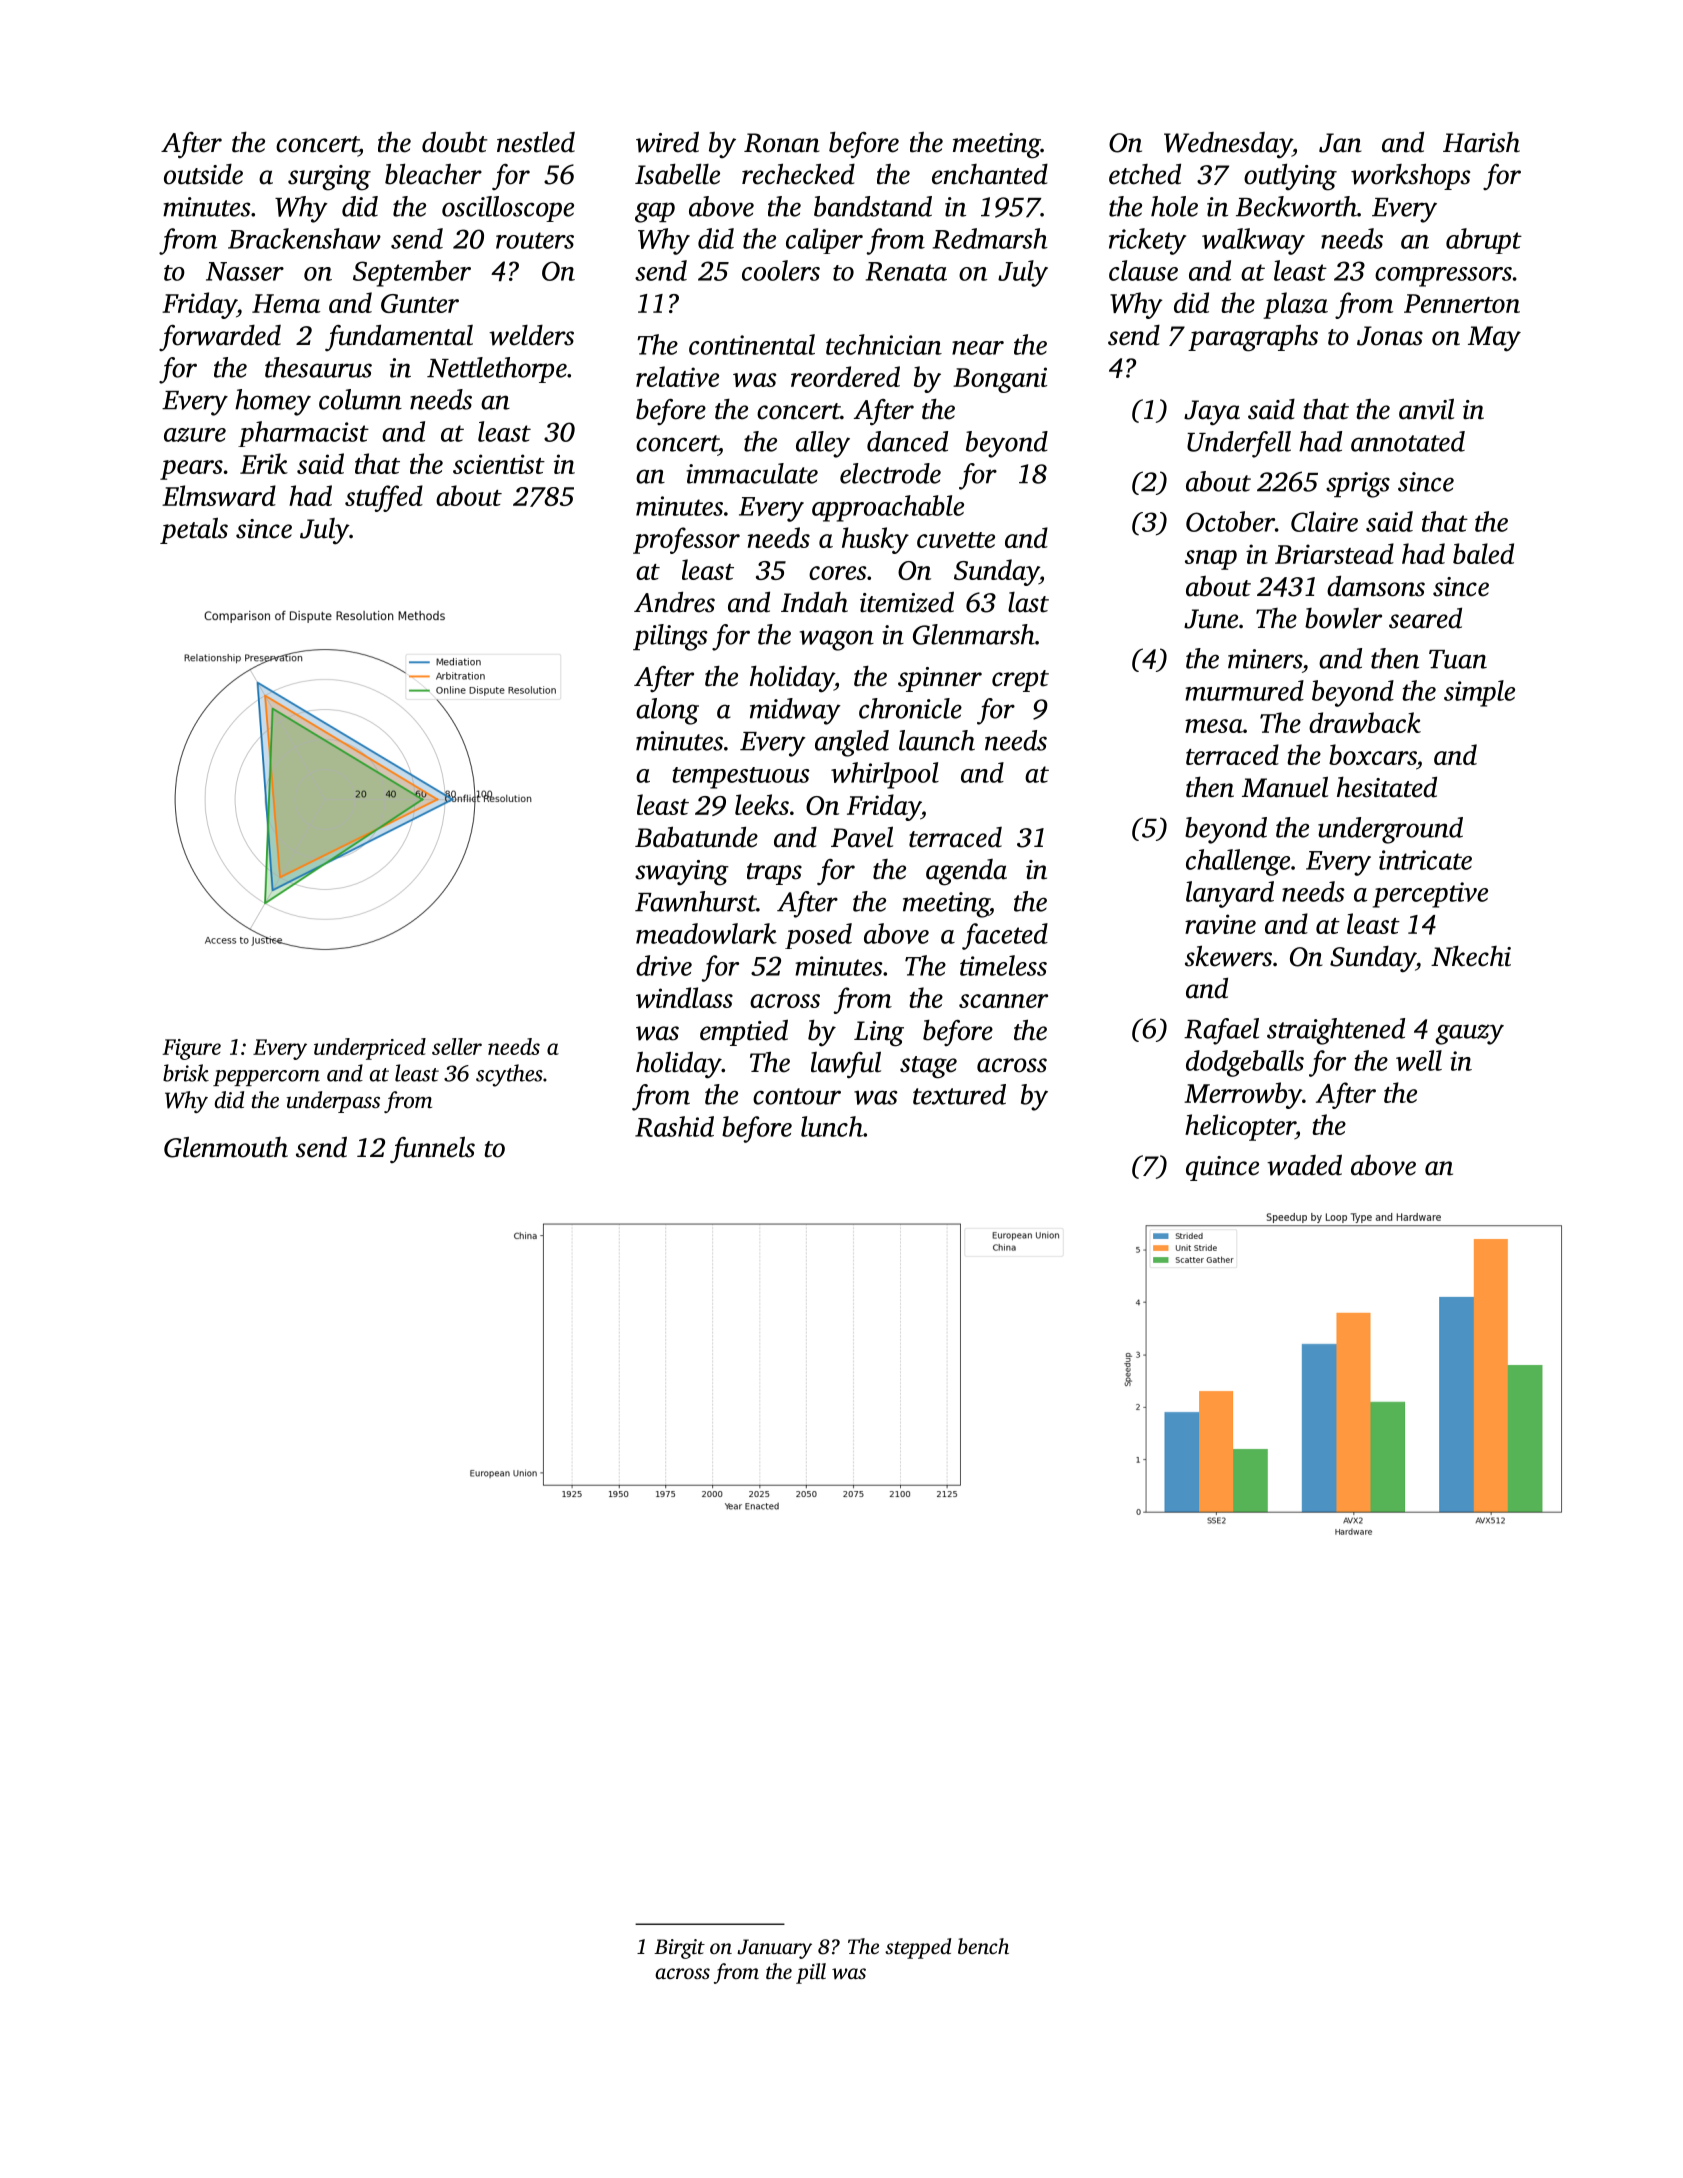 This image has height=2178, width=1683. I want to click on murmured, so click(1244, 690).
